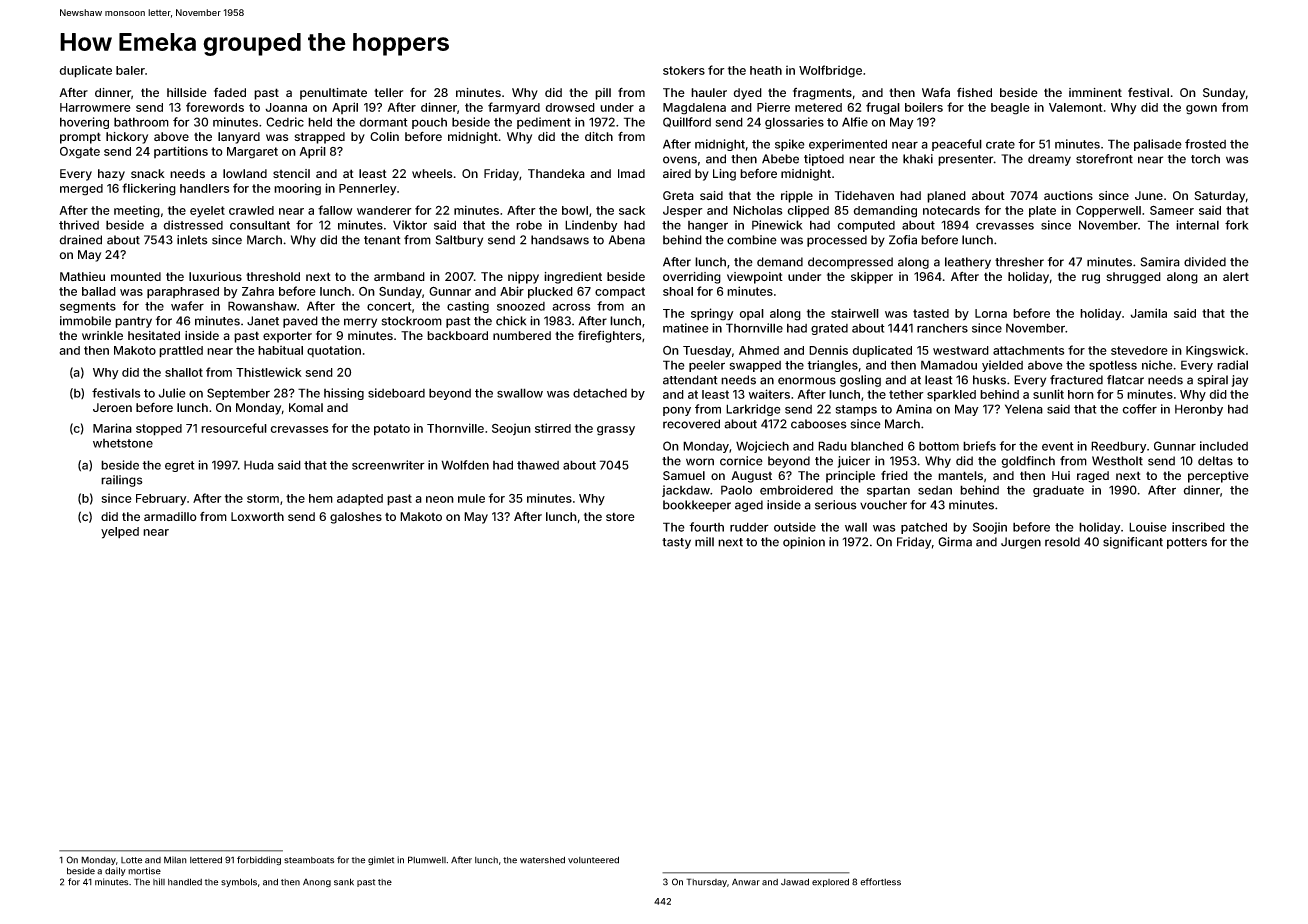 Image resolution: width=1308 pixels, height=924 pixels. Describe the element at coordinates (514, 108) in the image. I see `farmyard` at that location.
